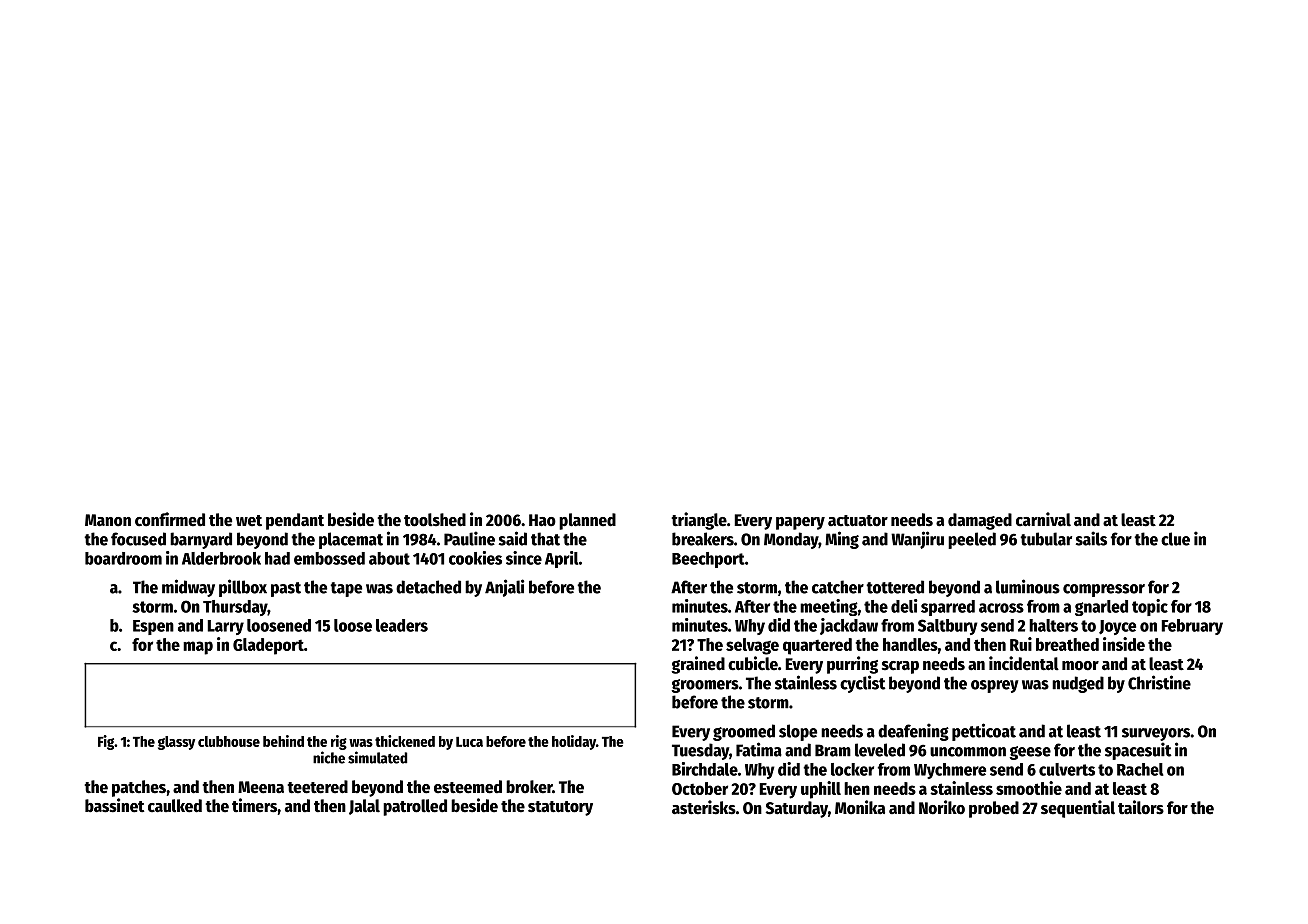 The width and height of the document is (1308, 924). I want to click on cyclist, so click(863, 684).
